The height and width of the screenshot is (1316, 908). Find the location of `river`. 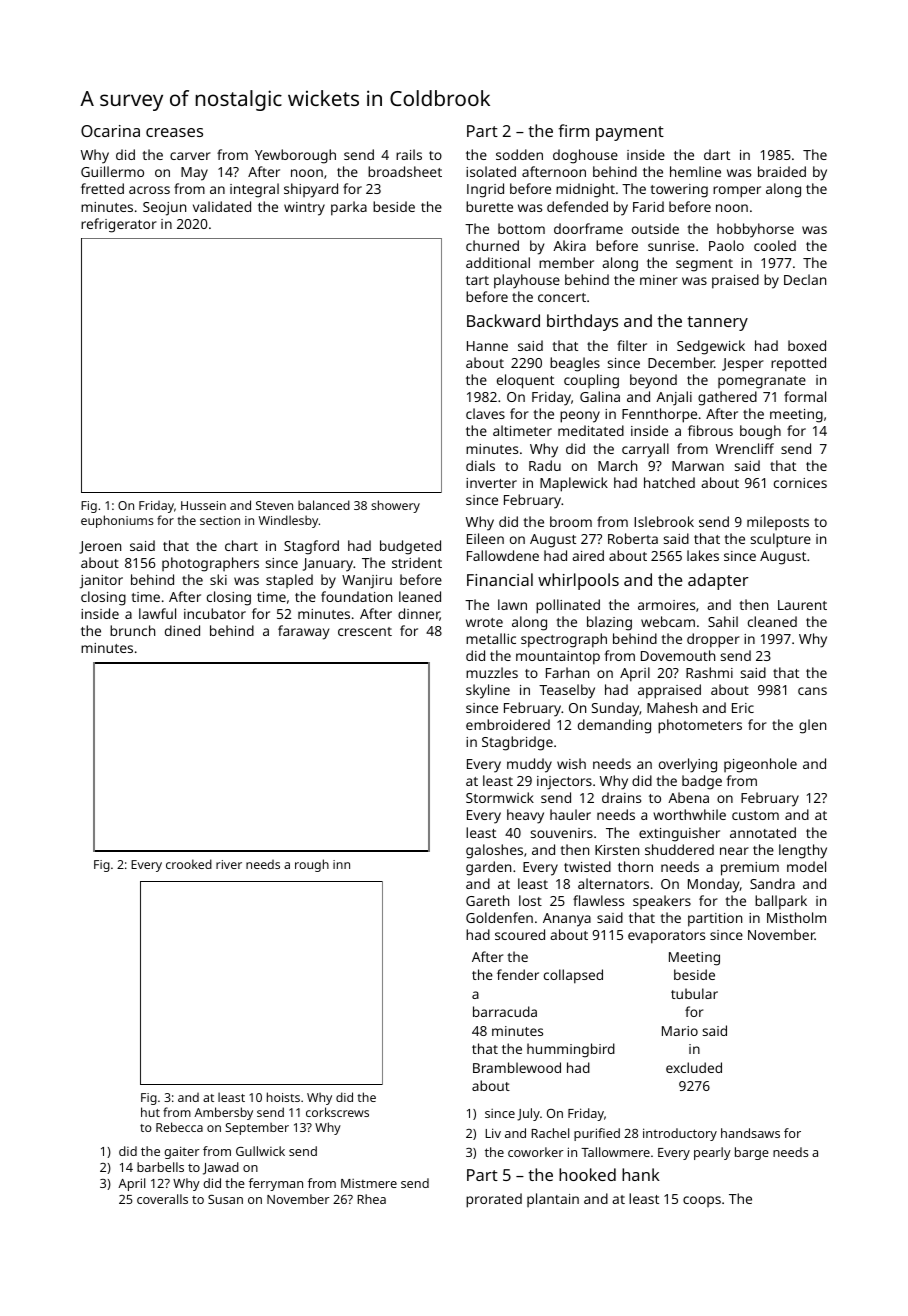

river is located at coordinates (229, 864).
